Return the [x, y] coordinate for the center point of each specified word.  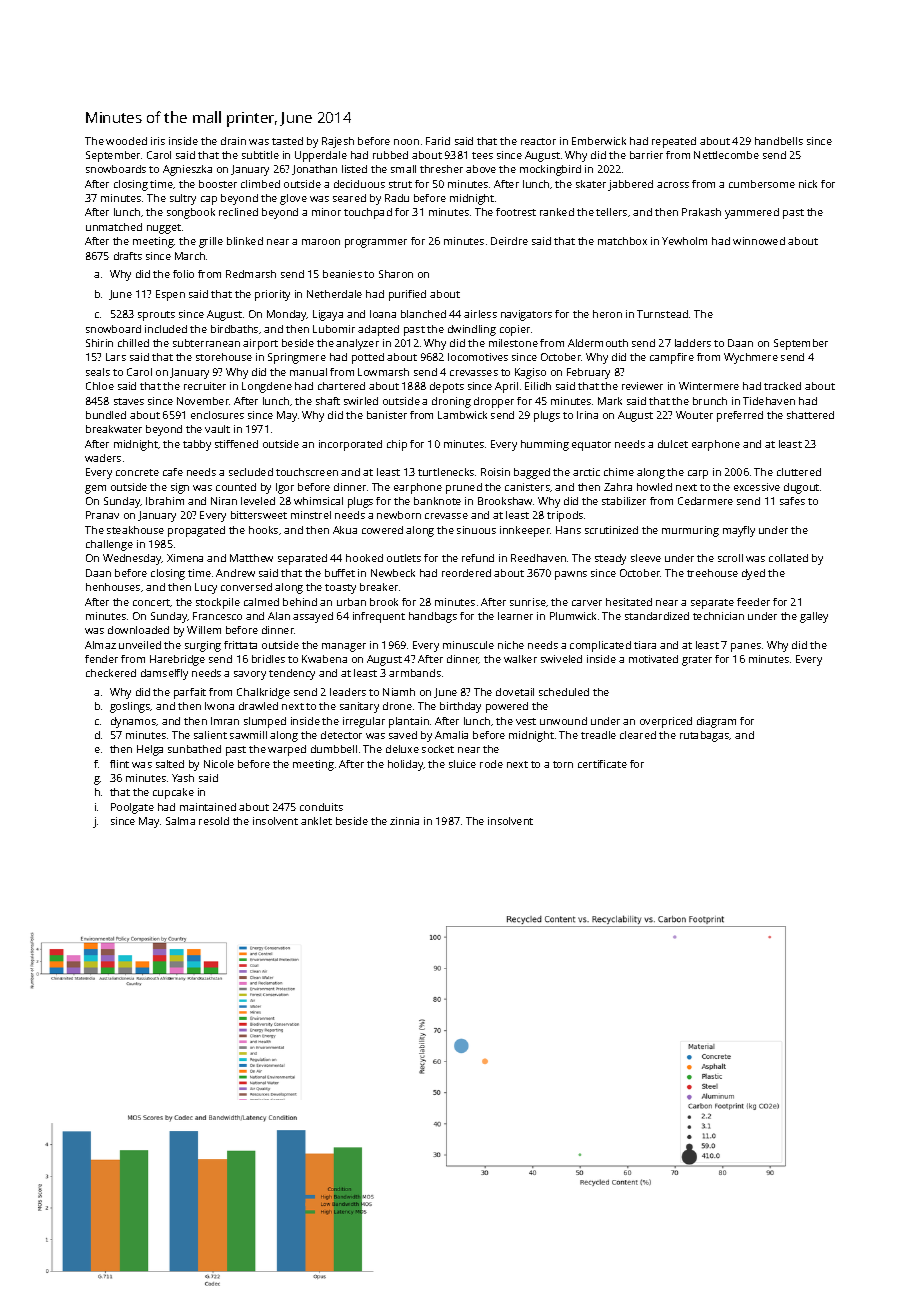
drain [233, 141]
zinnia [404, 821]
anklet [316, 821]
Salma [180, 821]
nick [808, 184]
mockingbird [550, 170]
